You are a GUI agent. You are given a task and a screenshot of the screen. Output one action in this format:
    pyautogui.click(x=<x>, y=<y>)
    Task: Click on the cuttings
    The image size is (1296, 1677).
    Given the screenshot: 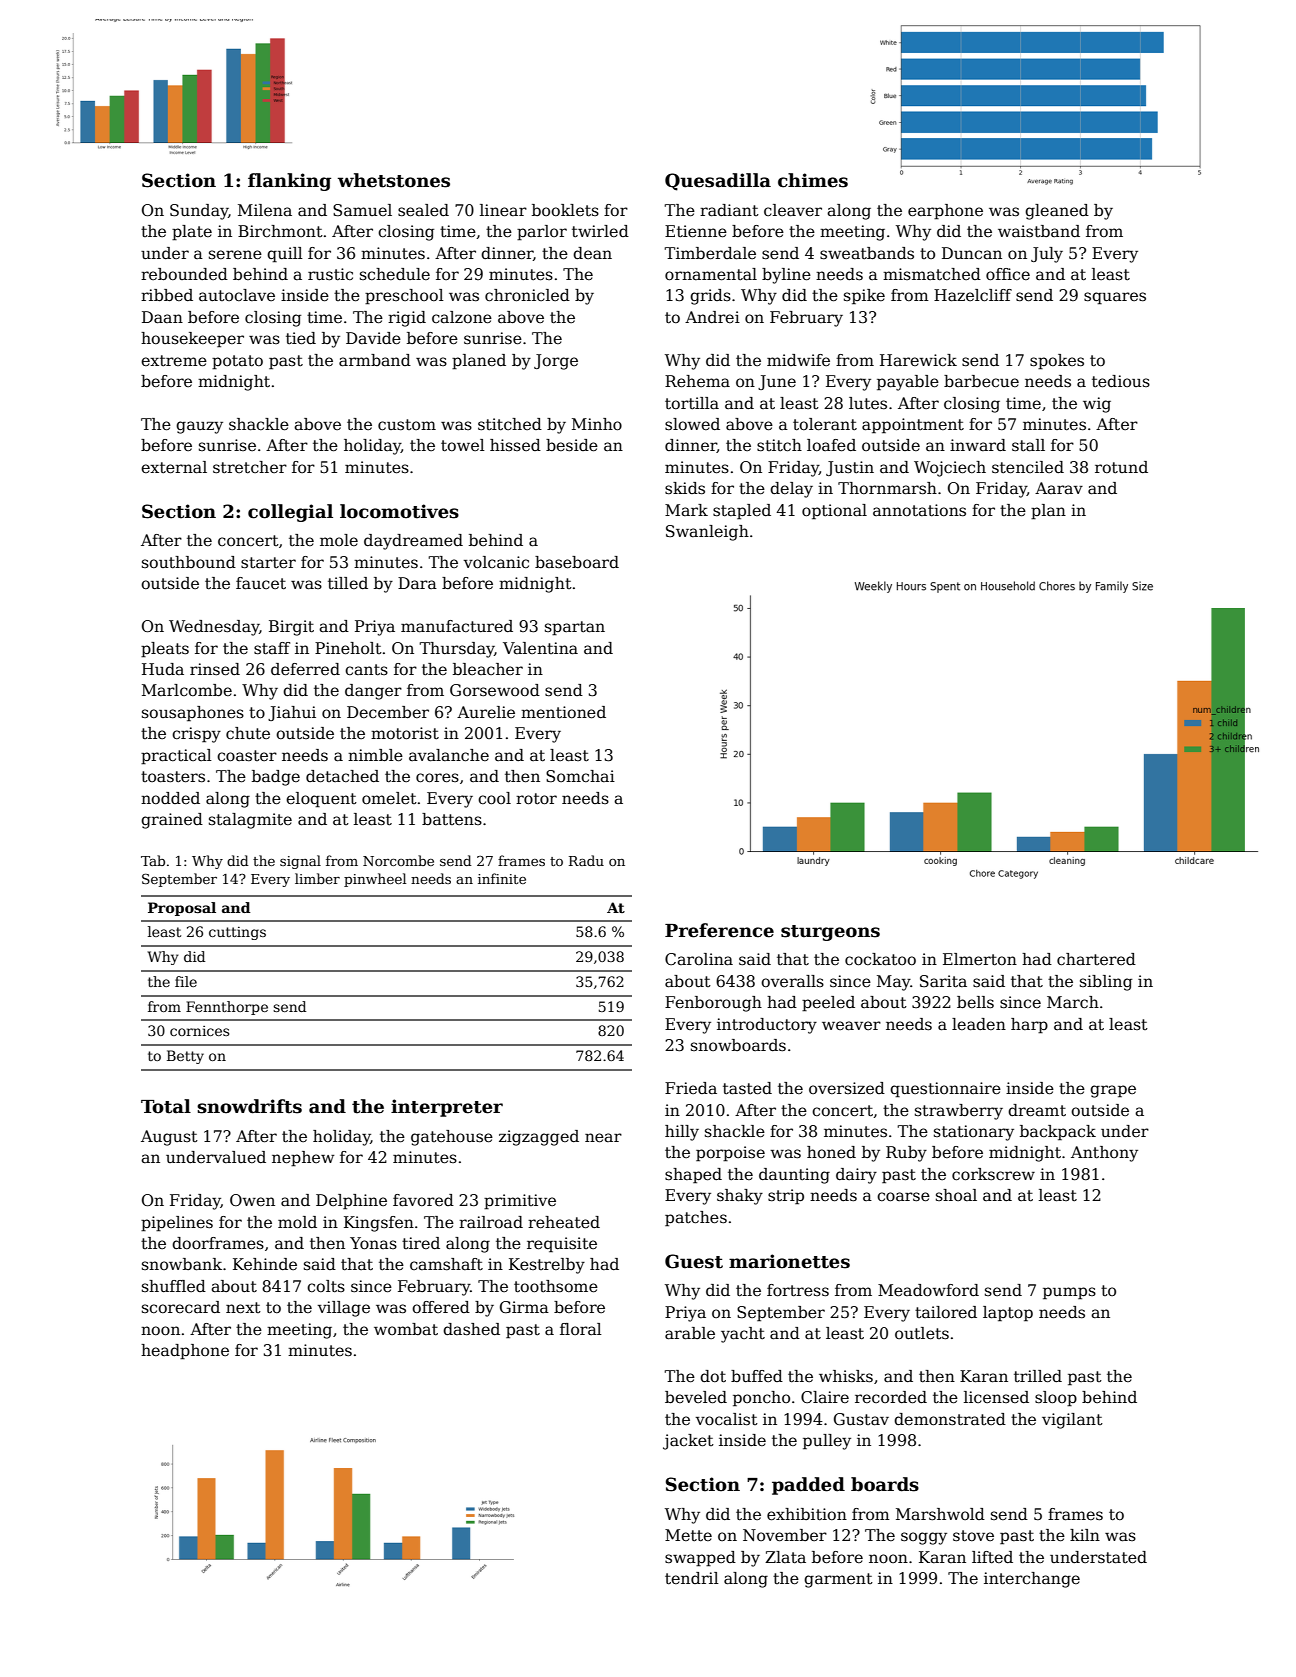 What is the action you would take?
    pyautogui.click(x=237, y=933)
